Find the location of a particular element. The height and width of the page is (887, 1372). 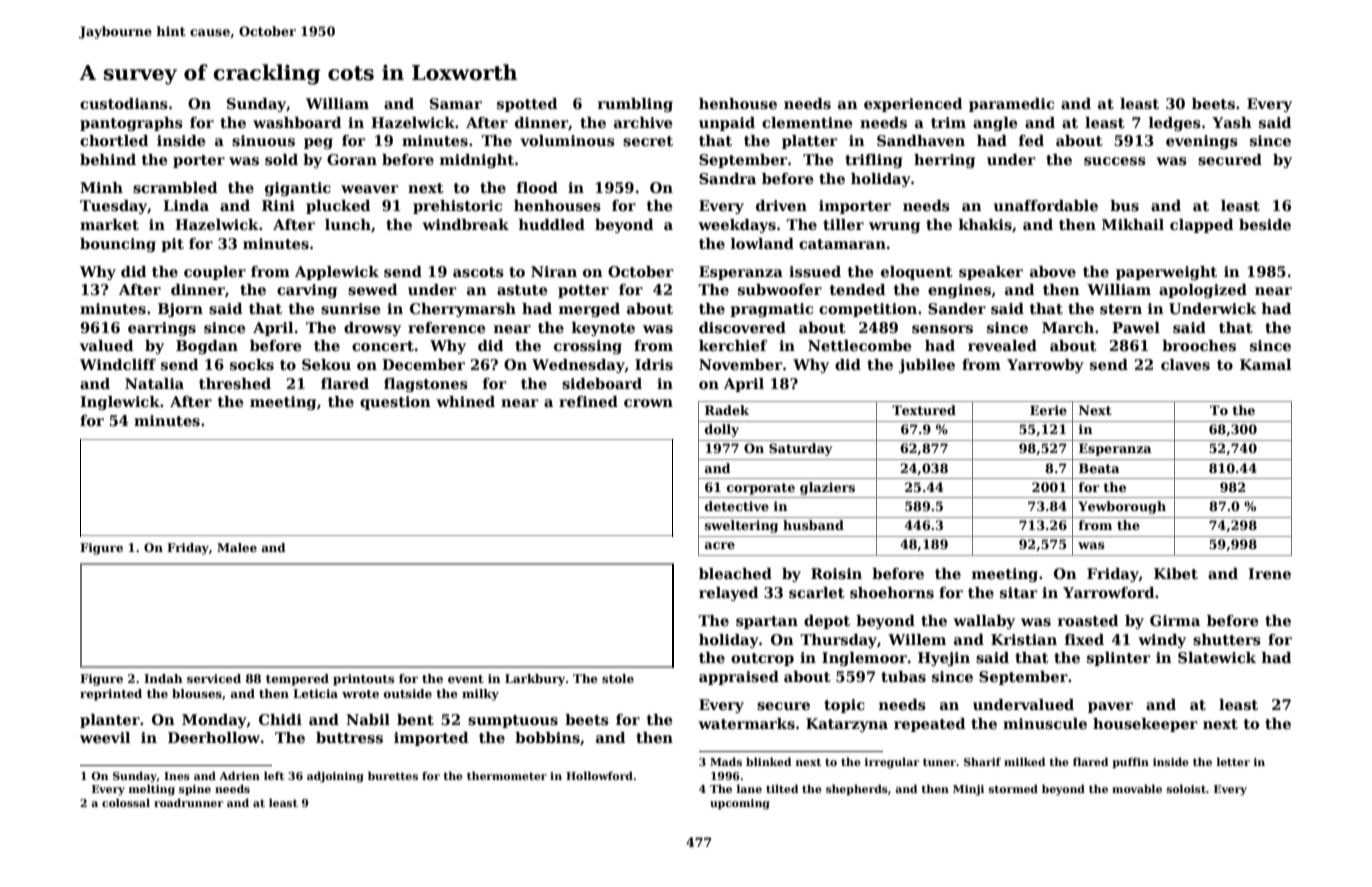

weekdays is located at coordinates (737, 226).
